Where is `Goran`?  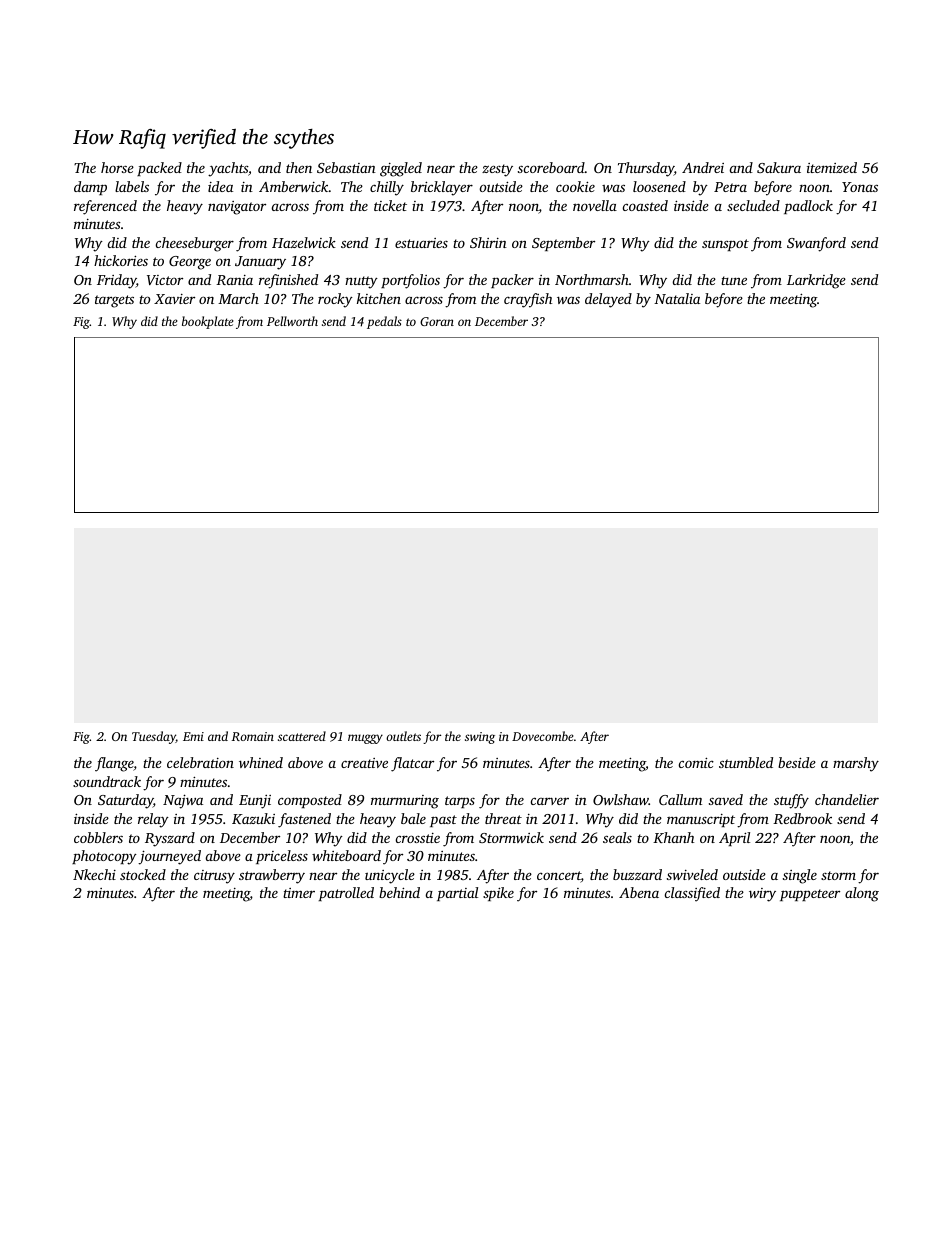
Goran is located at coordinates (437, 321).
